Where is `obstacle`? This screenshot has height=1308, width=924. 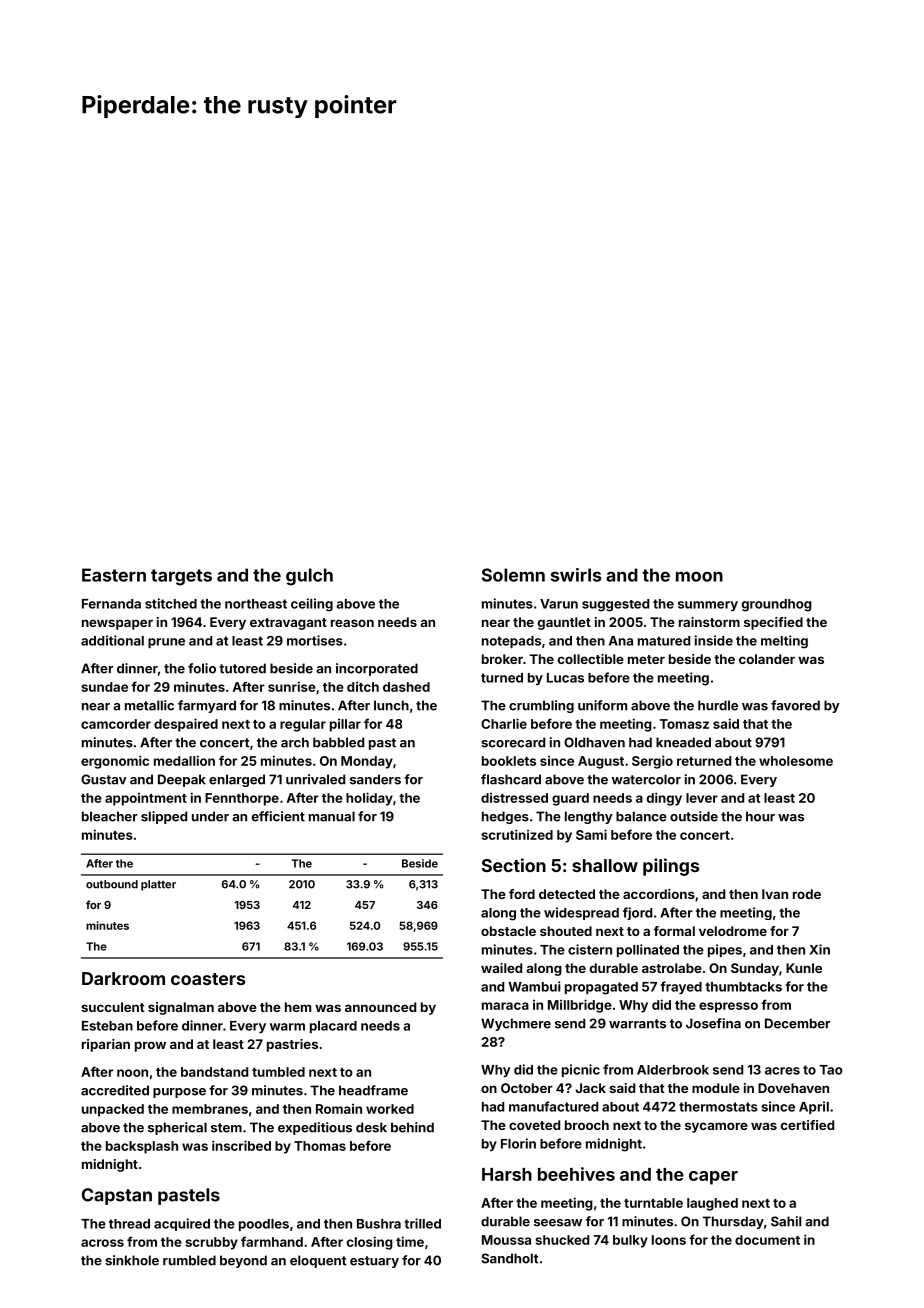
obstacle is located at coordinates (508, 931).
